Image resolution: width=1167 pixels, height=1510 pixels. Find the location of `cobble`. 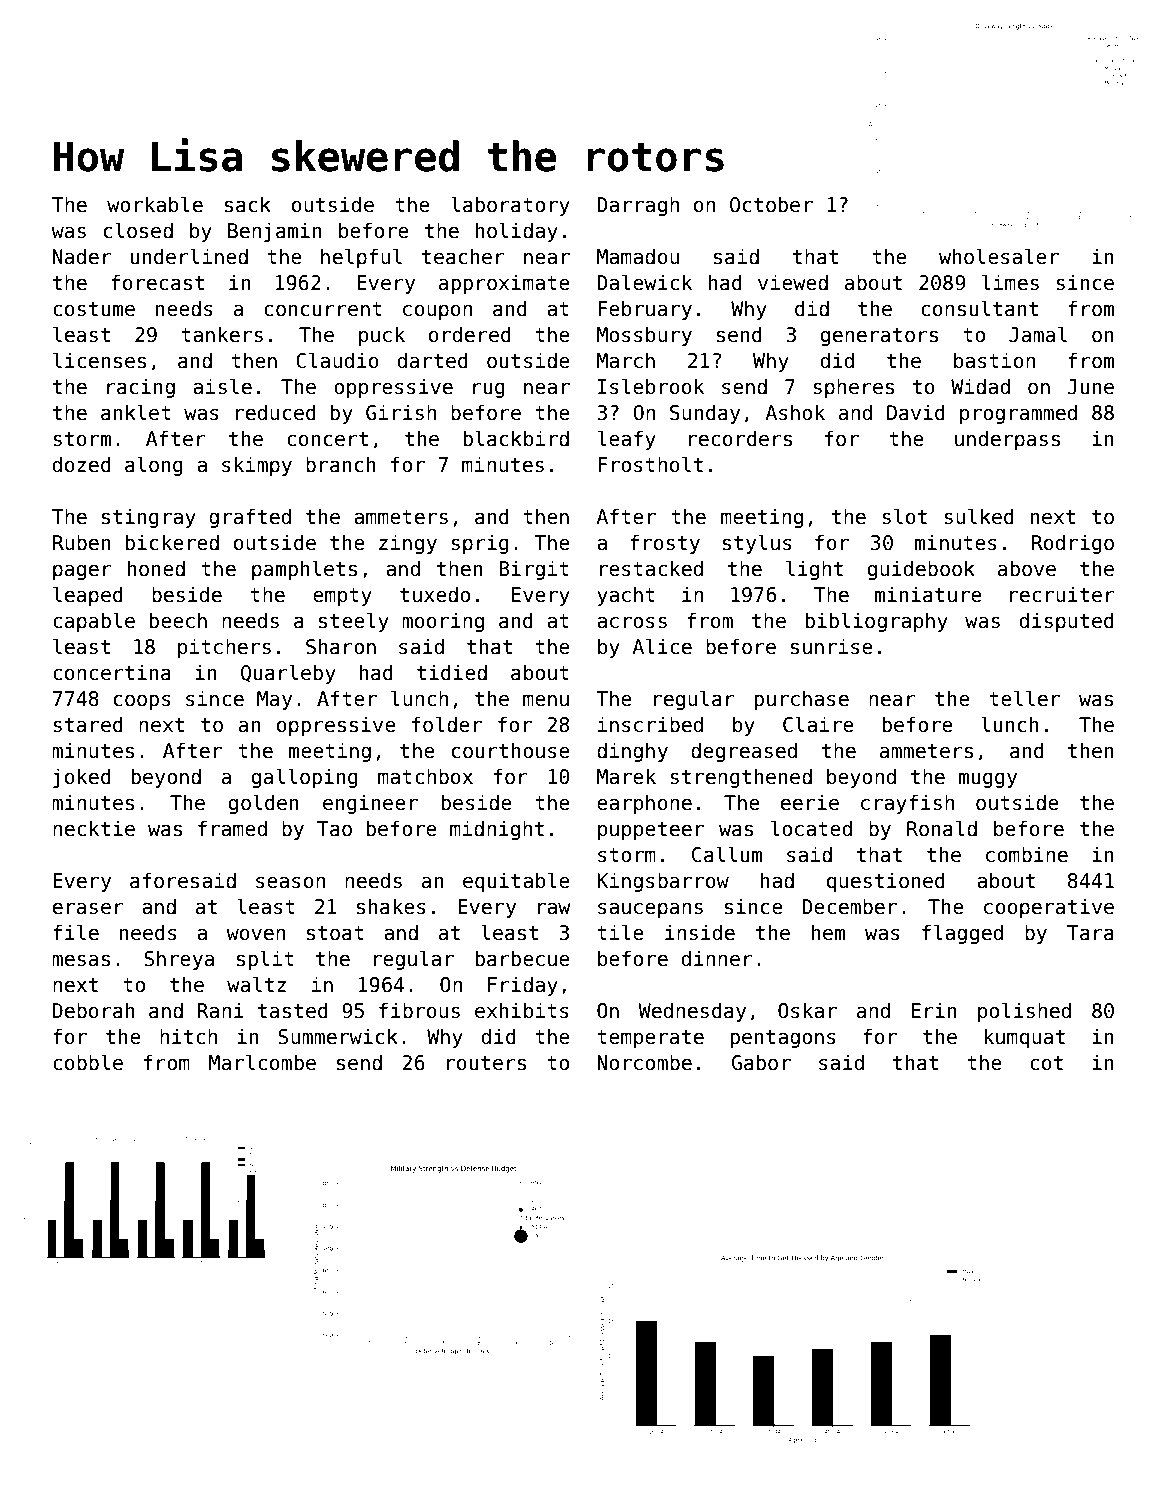

cobble is located at coordinates (88, 1062).
